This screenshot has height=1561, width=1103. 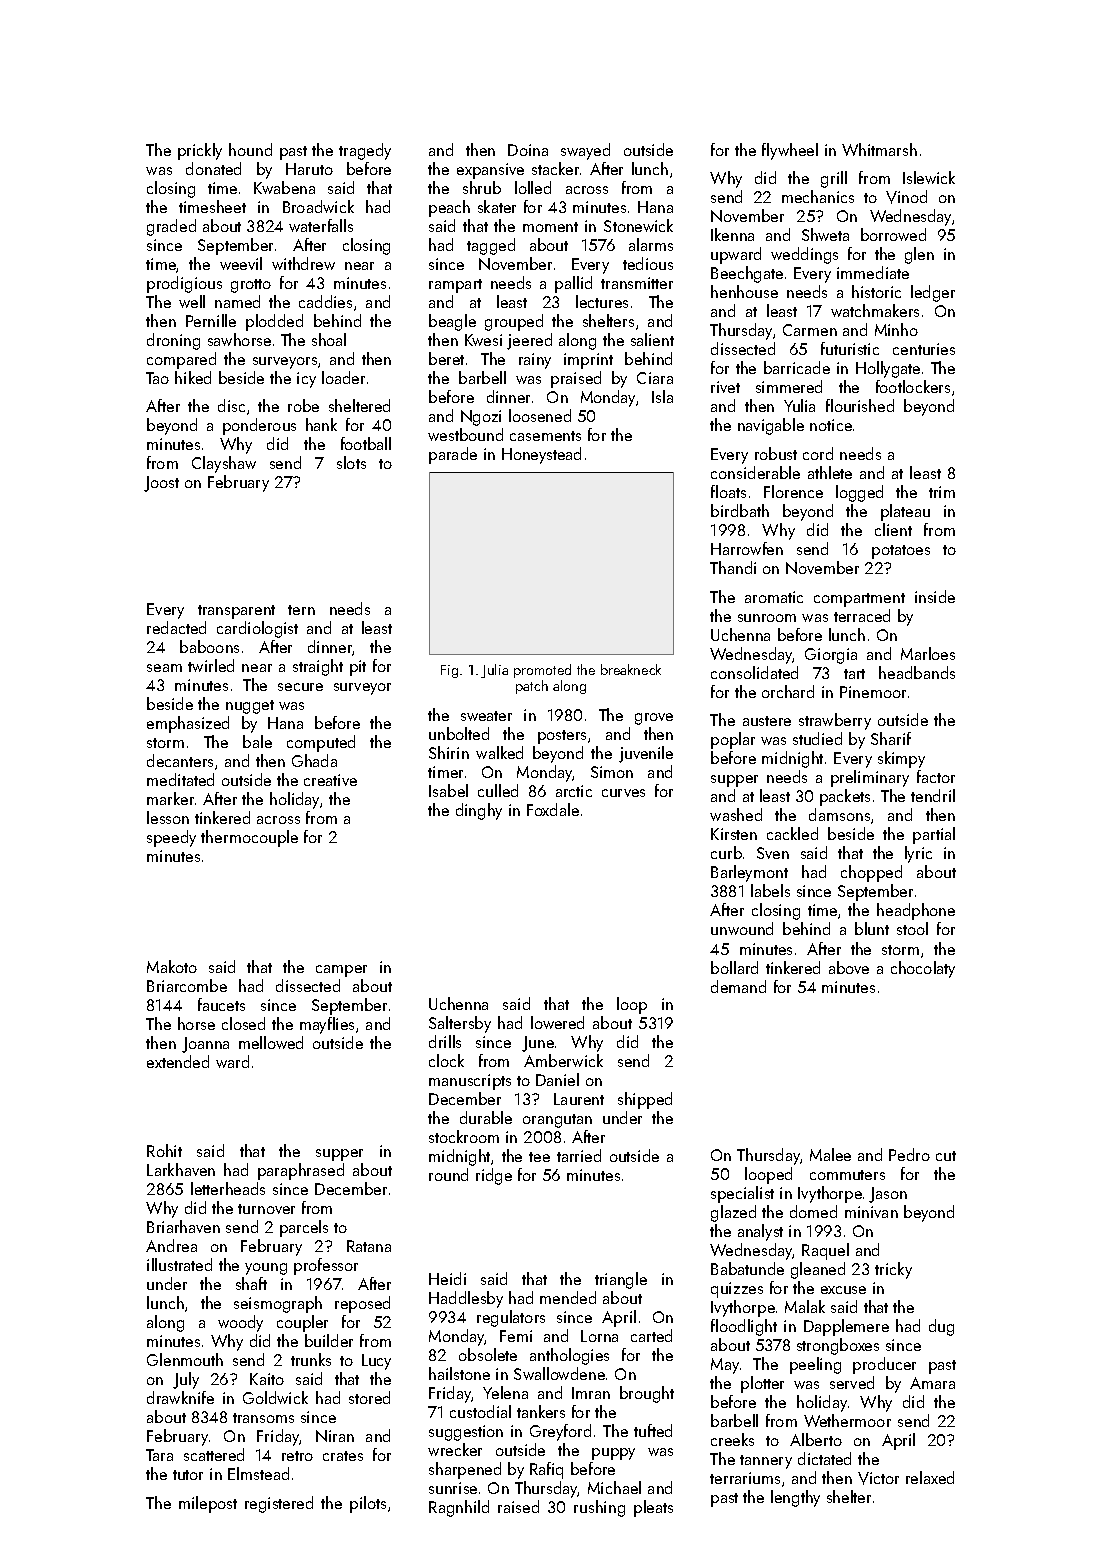 What do you see at coordinates (447, 1278) in the screenshot?
I see `Heidi` at bounding box center [447, 1278].
